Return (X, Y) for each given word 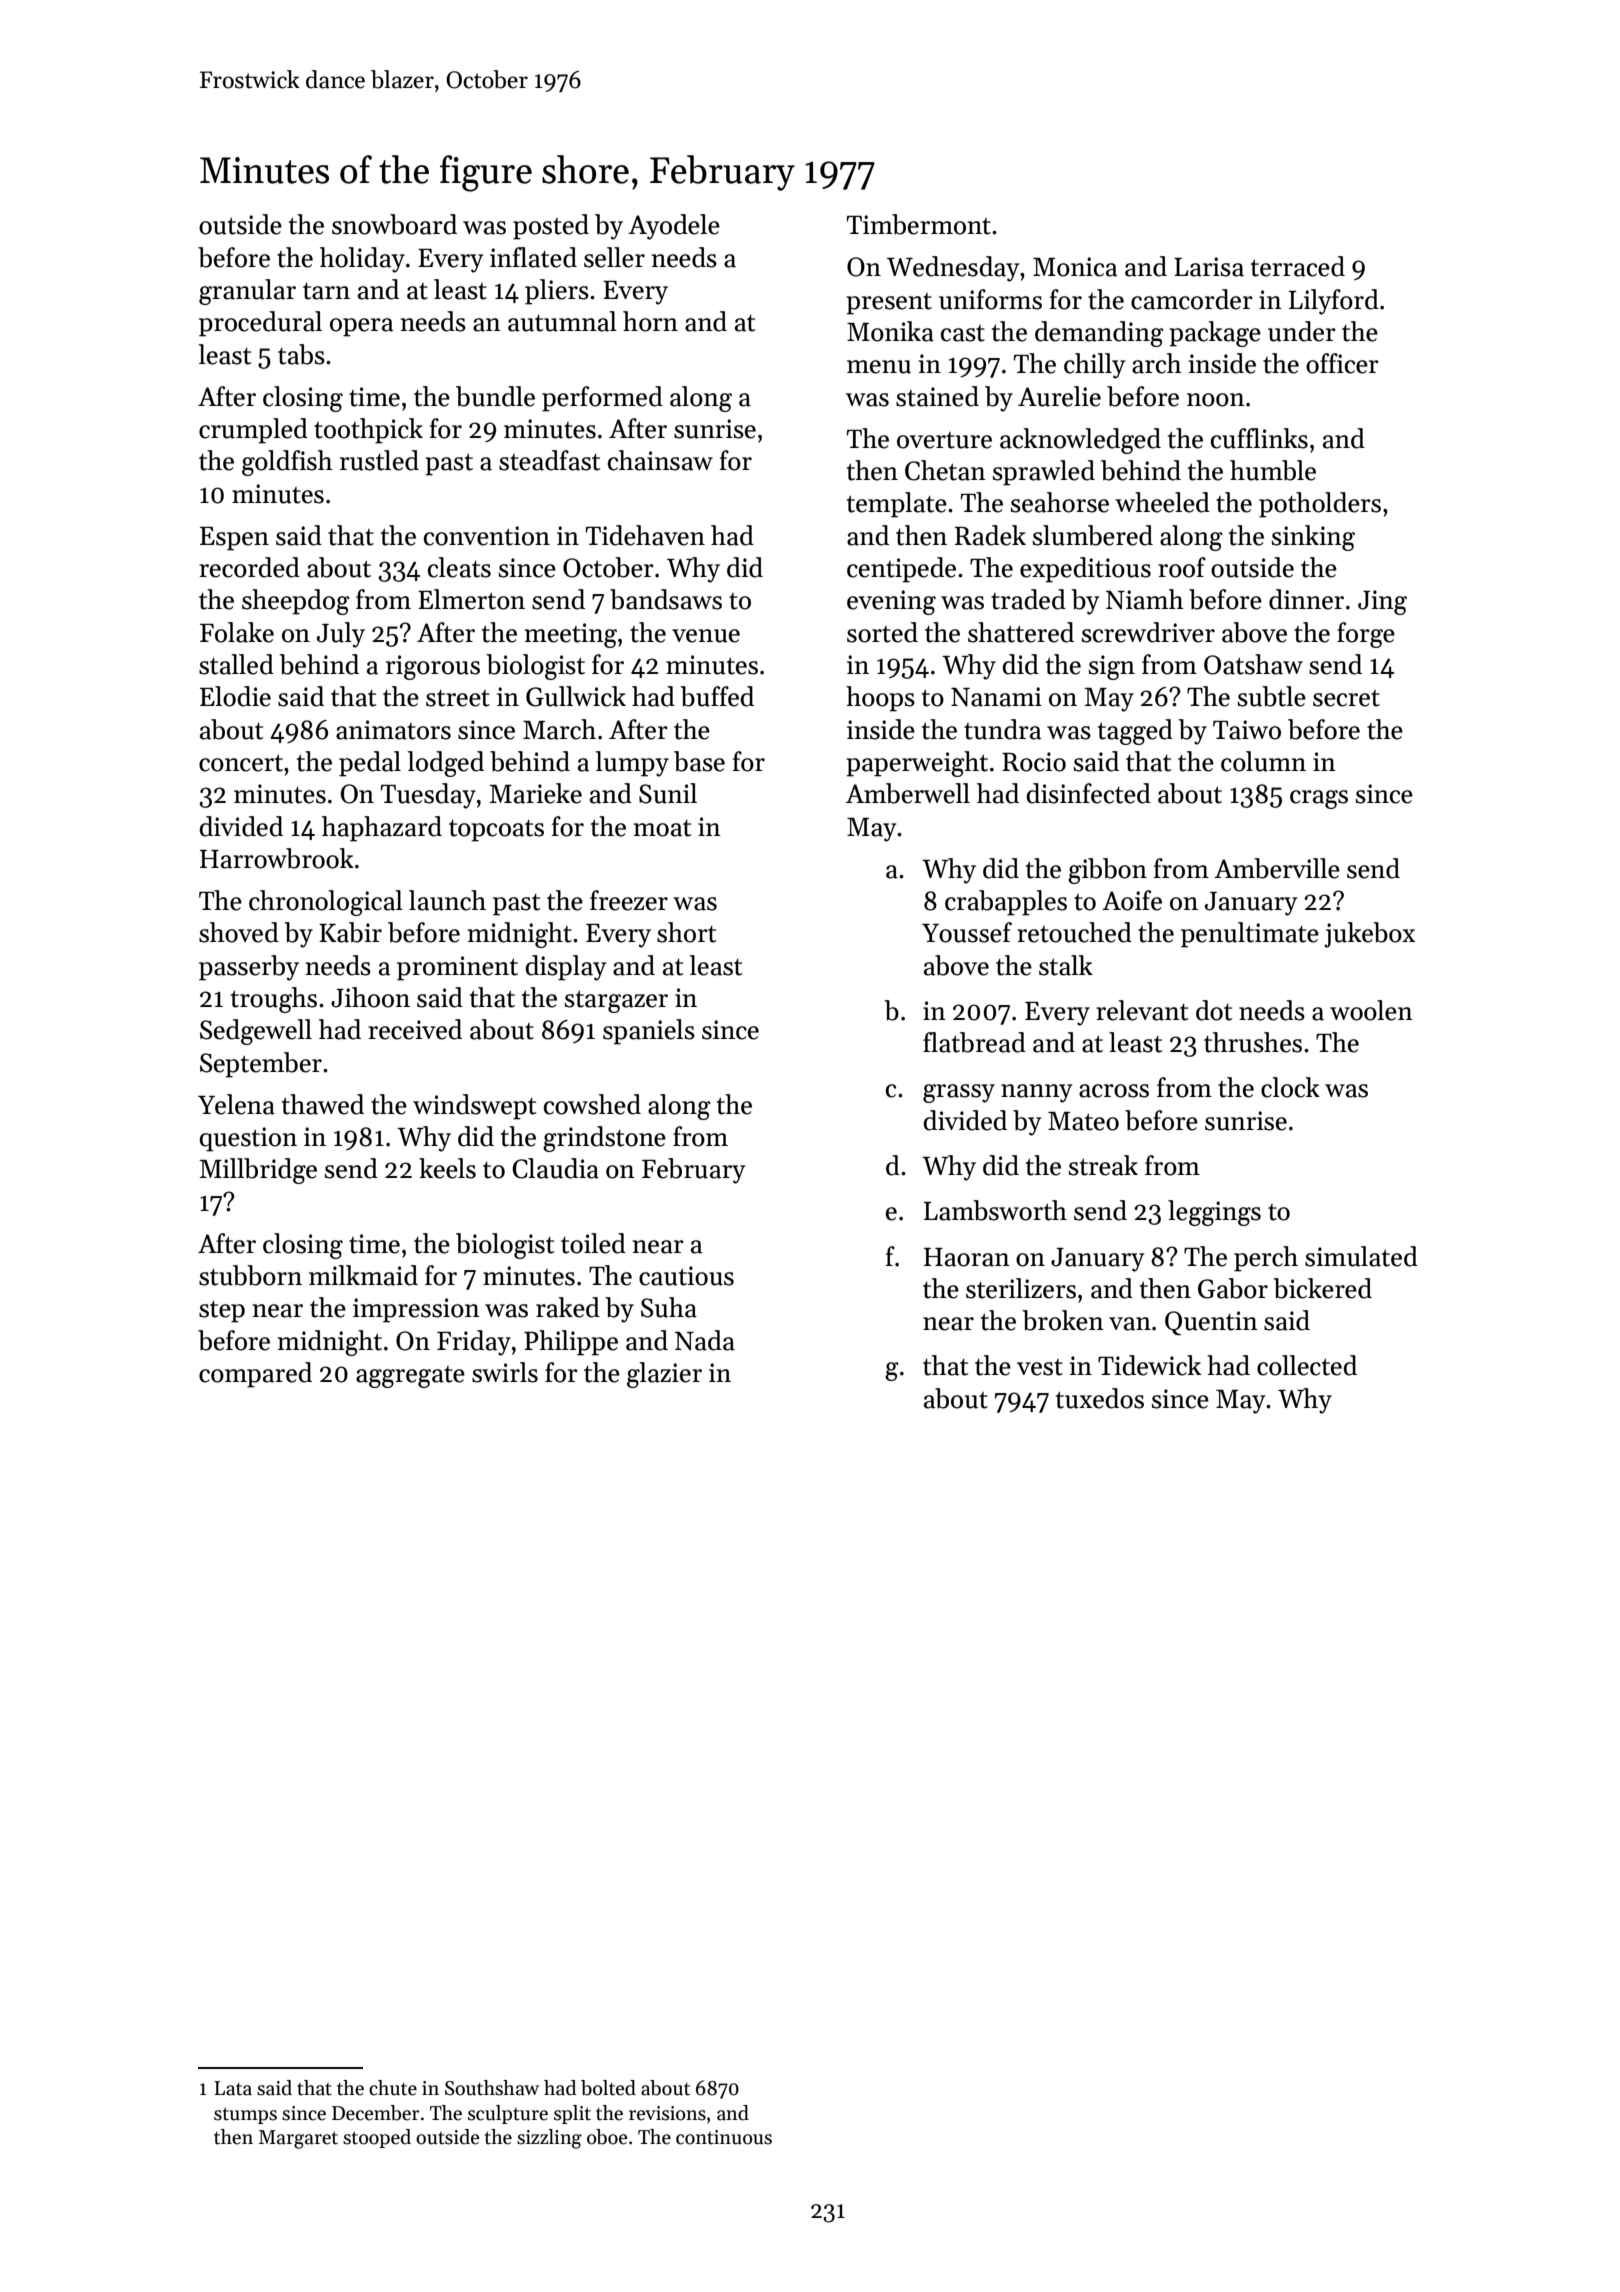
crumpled (253, 431)
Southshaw (492, 2088)
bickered (1322, 1288)
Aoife (1132, 900)
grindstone (604, 1139)
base (699, 761)
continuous (724, 2137)
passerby (249, 968)
